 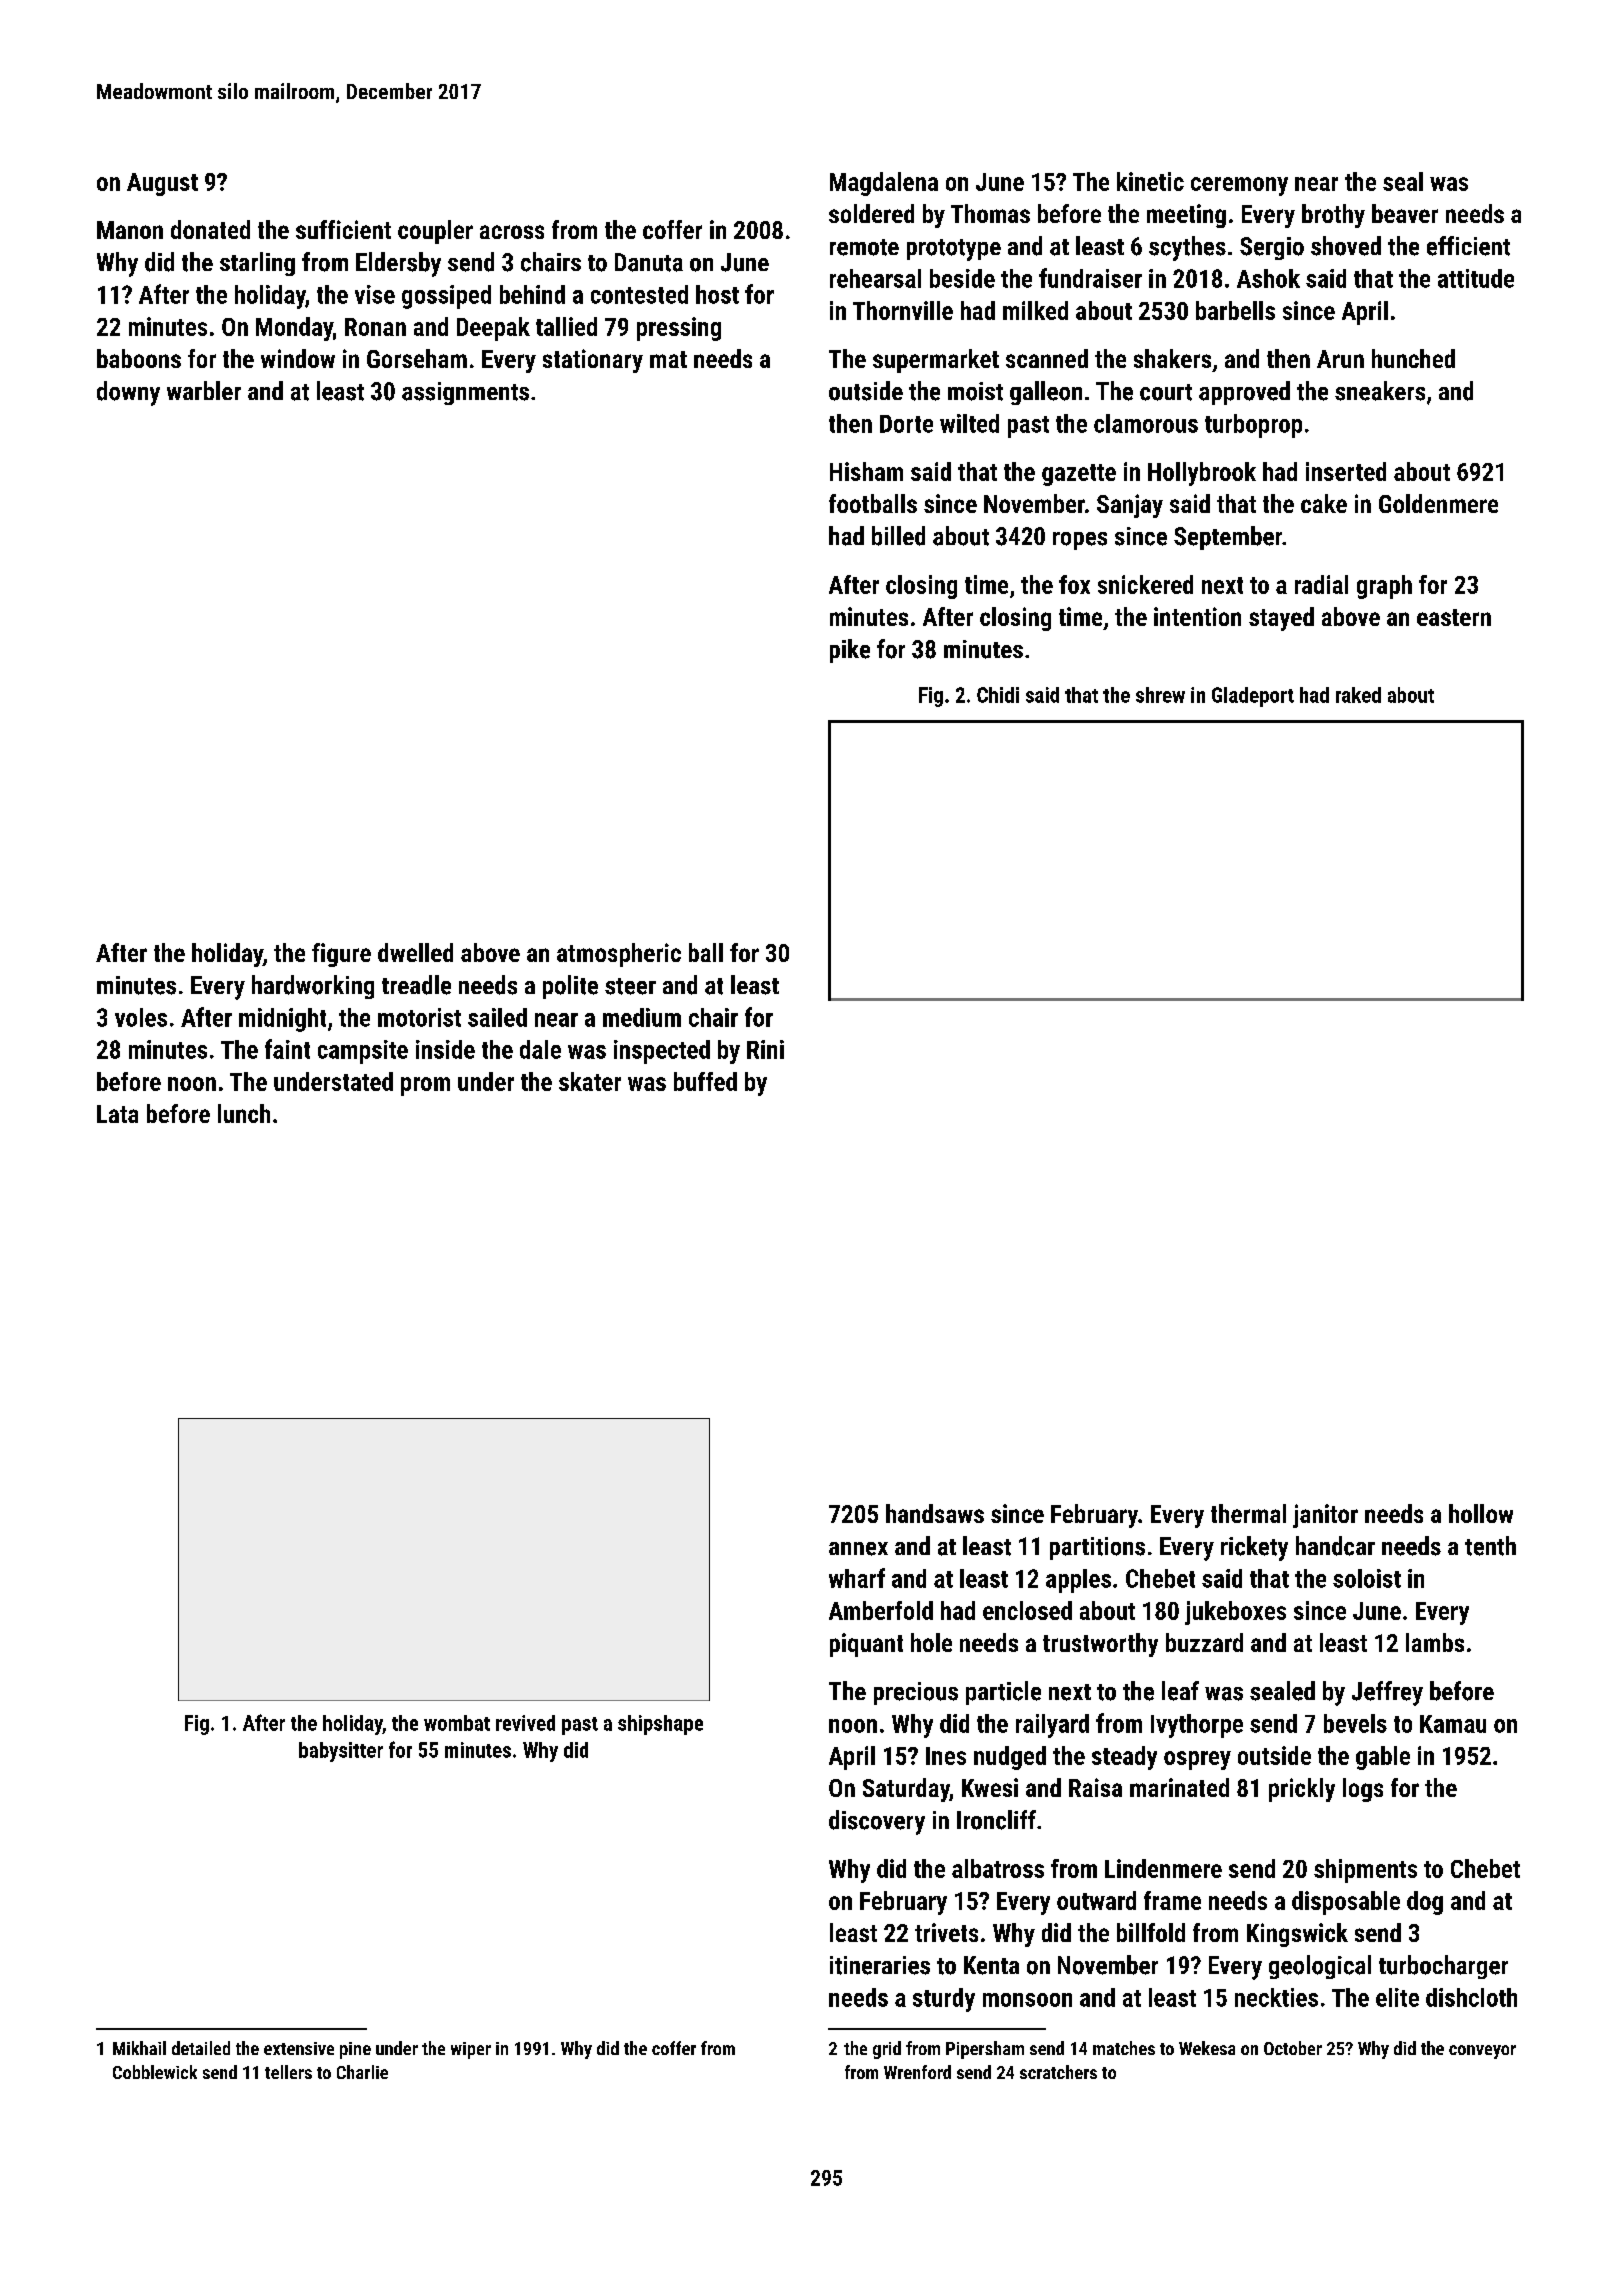 What do you see at coordinates (850, 651) in the screenshot?
I see `pike` at bounding box center [850, 651].
